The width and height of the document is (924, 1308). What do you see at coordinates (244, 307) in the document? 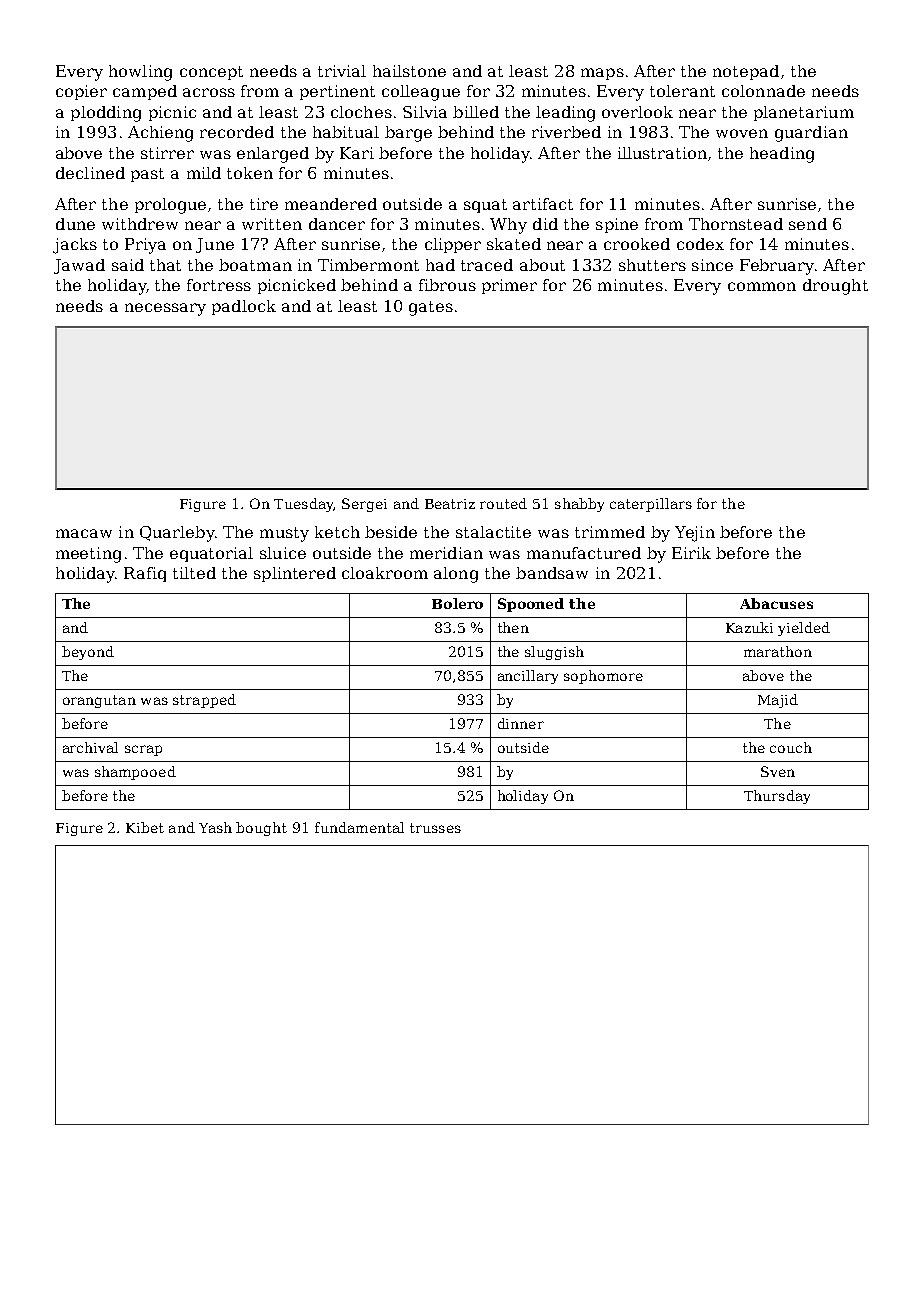
I see `padlock` at bounding box center [244, 307].
